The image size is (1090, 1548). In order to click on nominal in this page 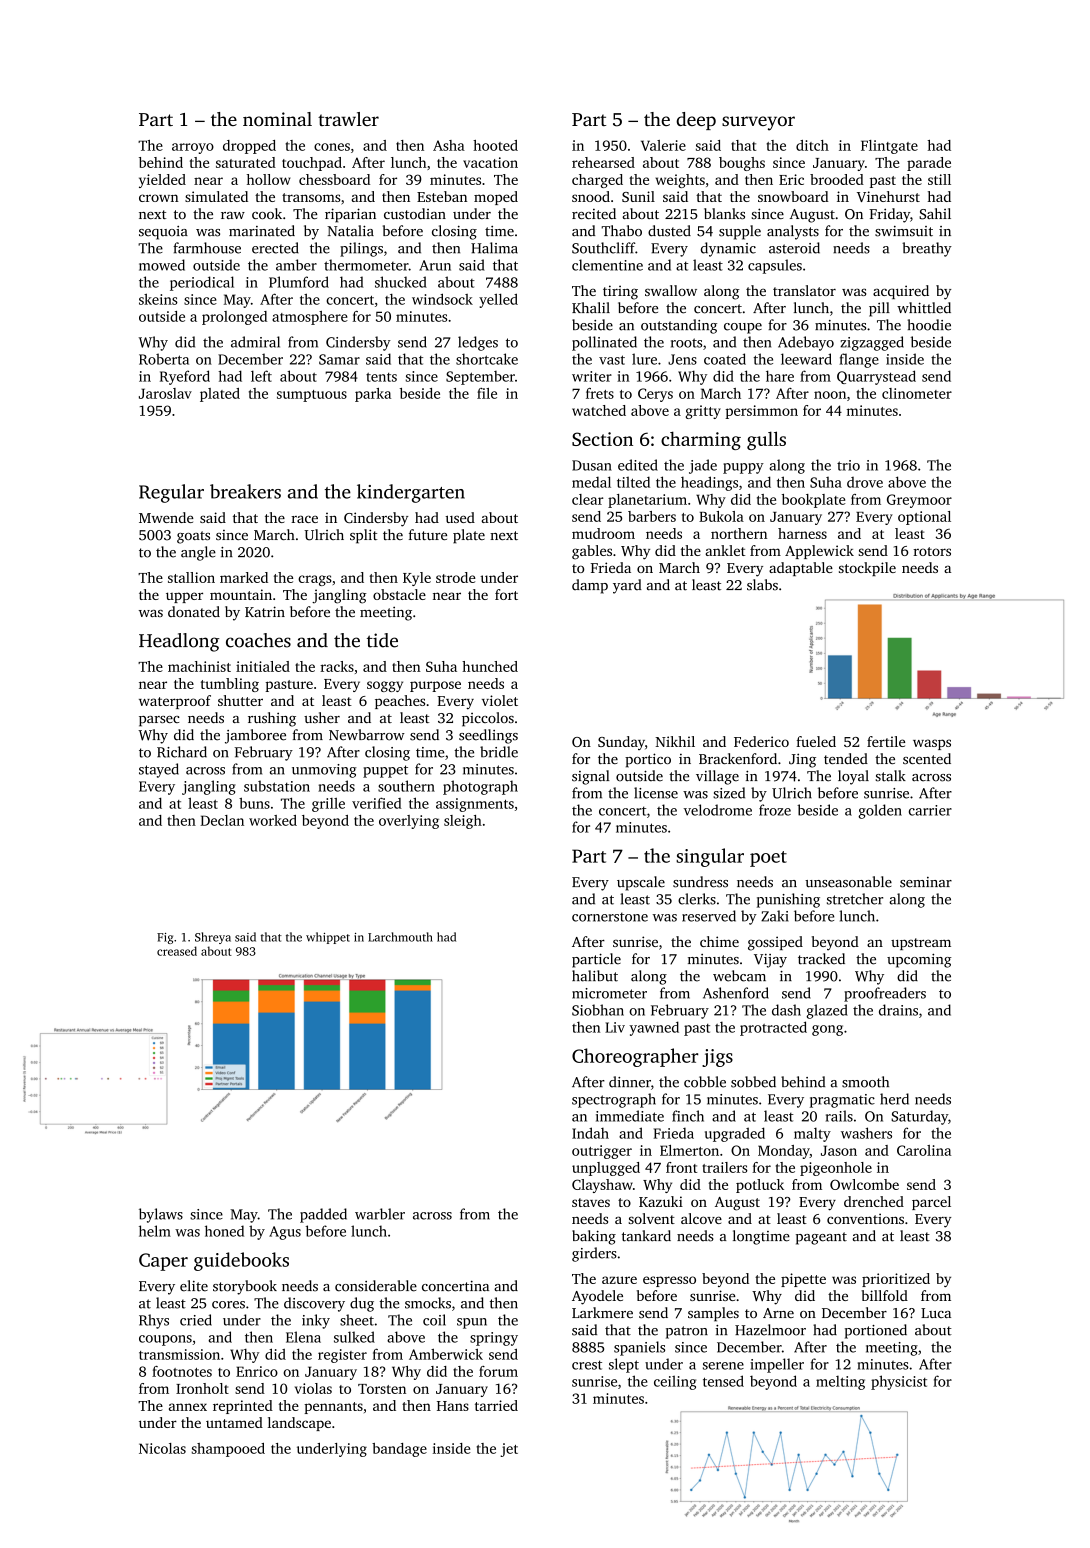, I will do `click(277, 119)`.
